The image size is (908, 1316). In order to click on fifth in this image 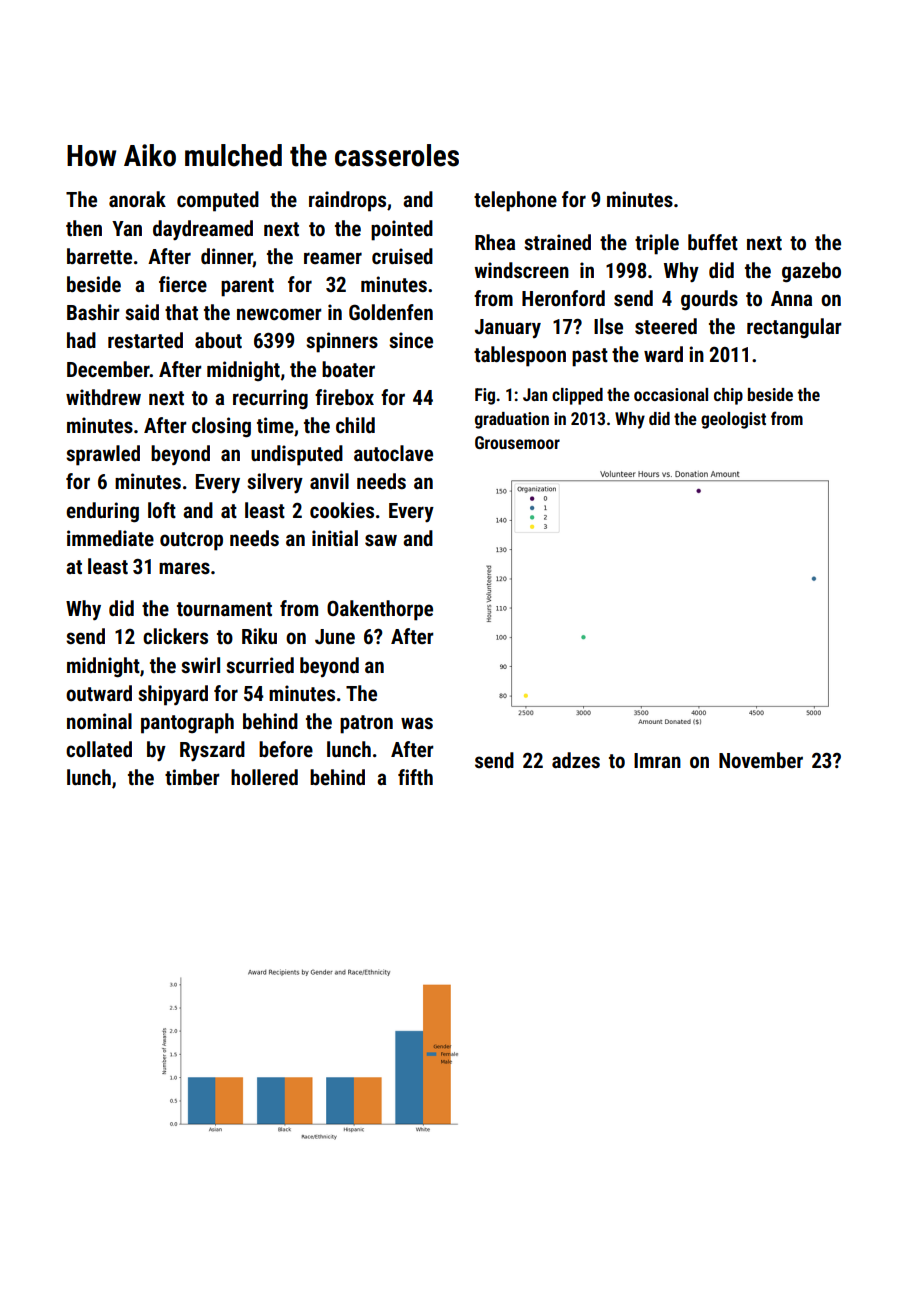, I will do `click(415, 777)`.
